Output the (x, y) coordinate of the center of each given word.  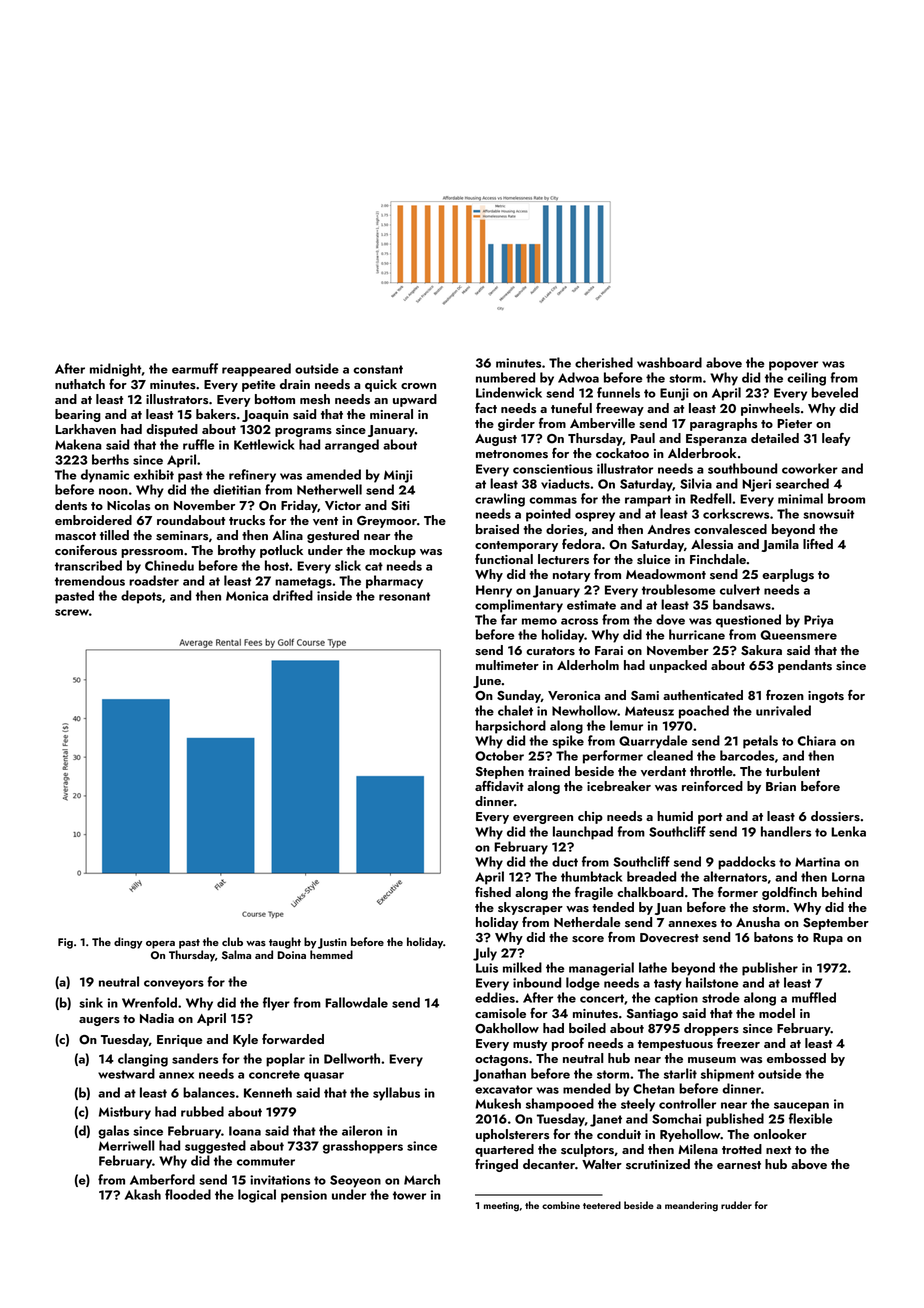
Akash (143, 1194)
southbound (742, 468)
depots (141, 597)
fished (493, 892)
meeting (501, 1207)
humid (675, 816)
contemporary (516, 546)
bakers (216, 414)
